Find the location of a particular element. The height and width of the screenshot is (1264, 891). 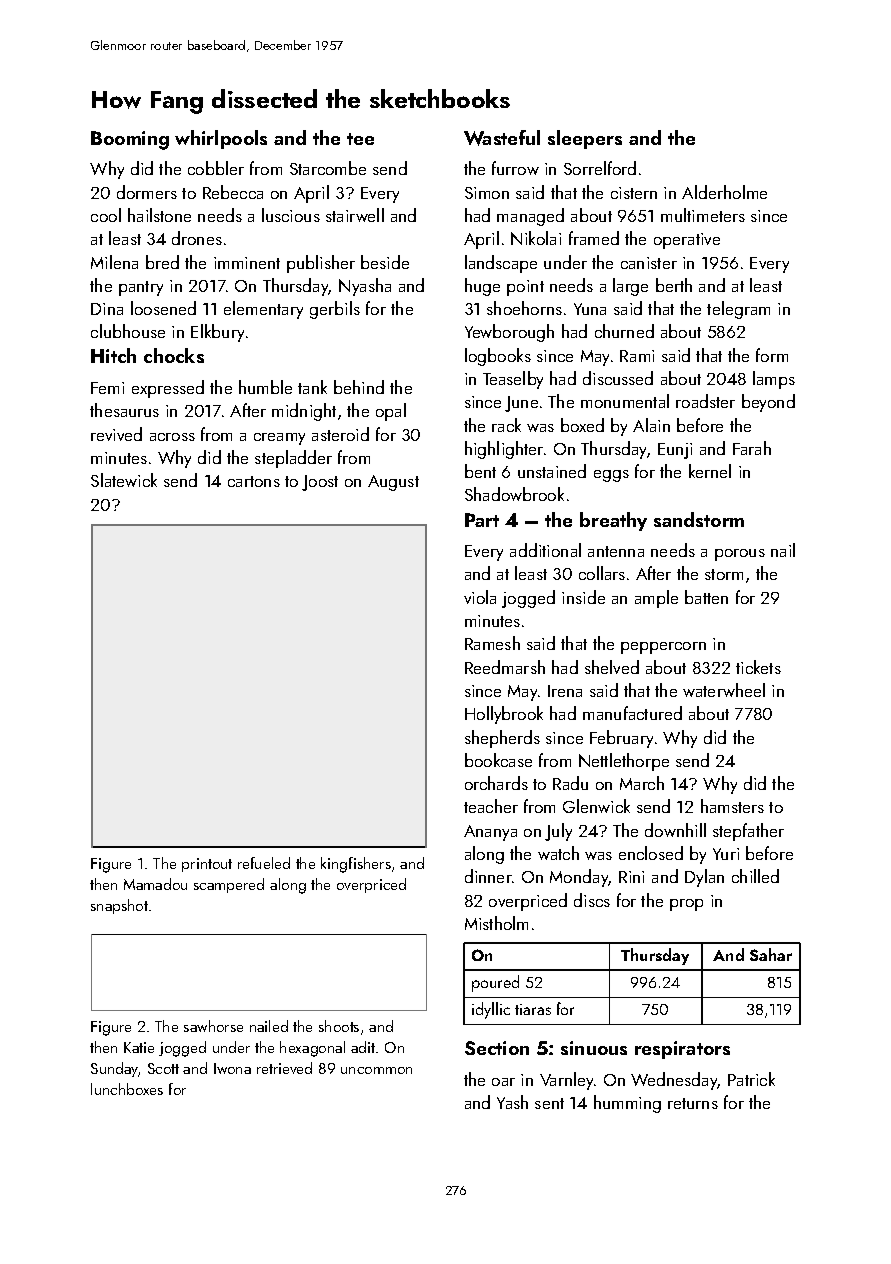

Ananya is located at coordinates (490, 833).
